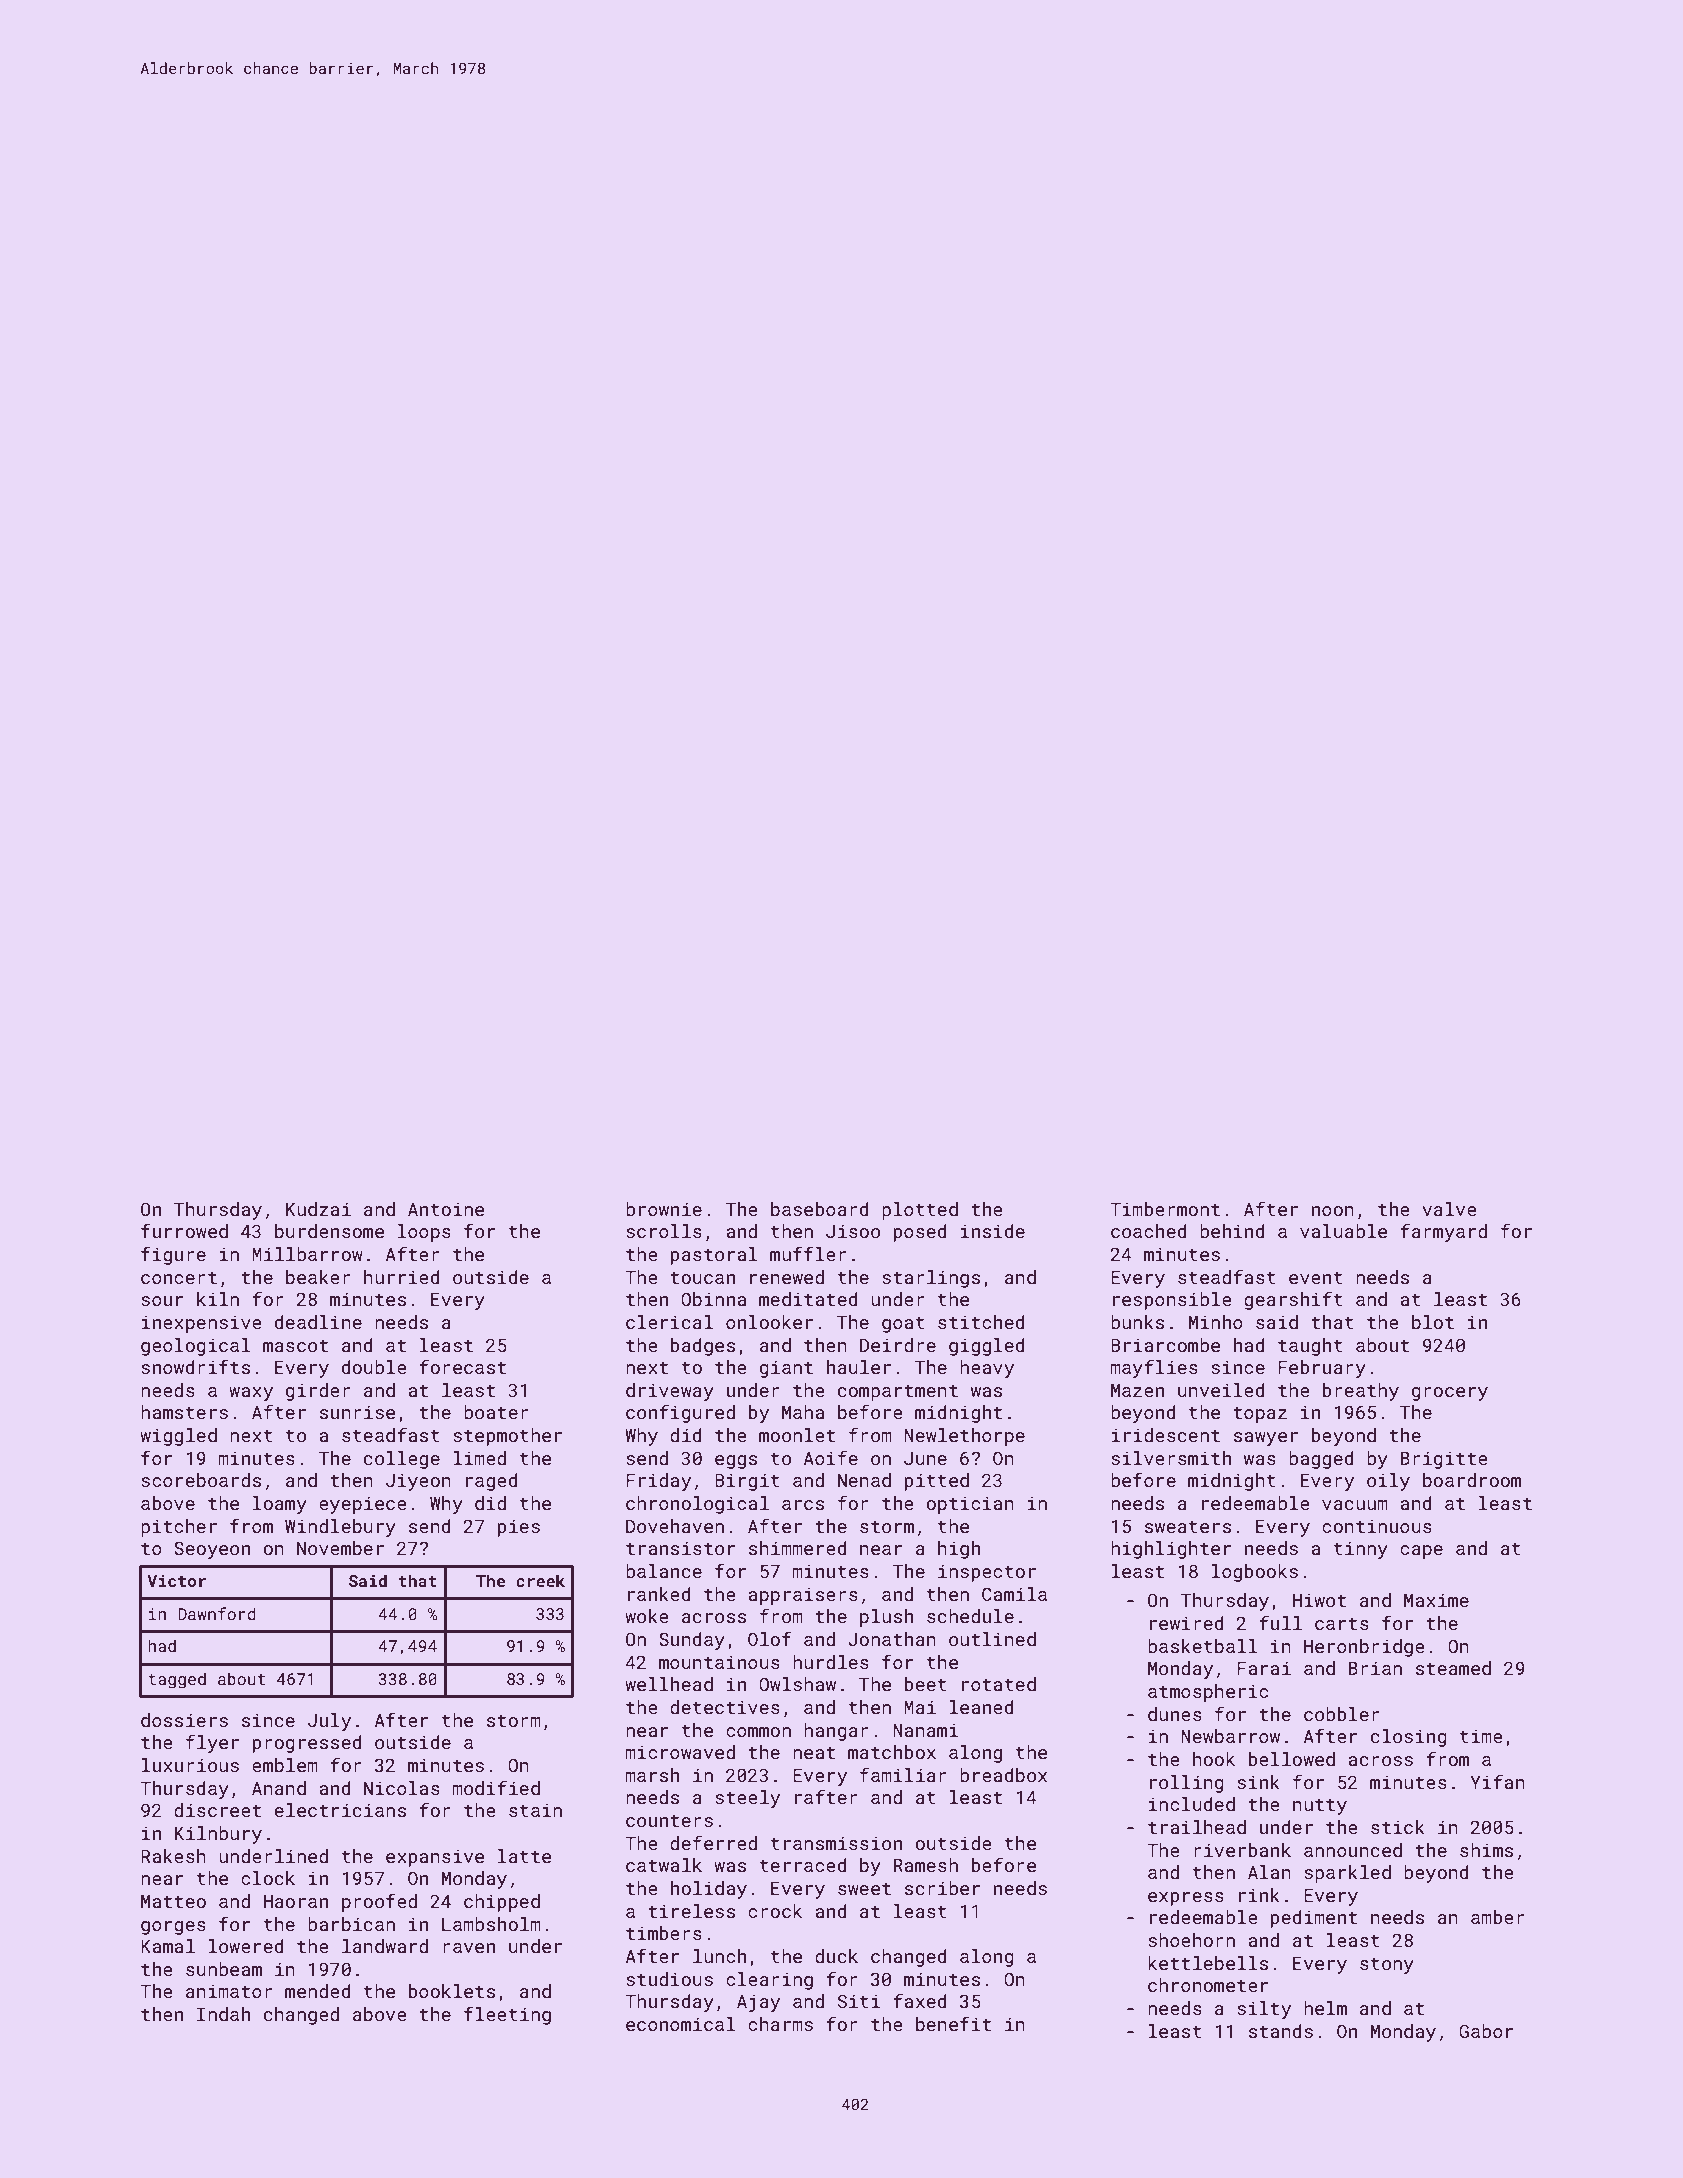 The width and height of the screenshot is (1683, 2178). I want to click on moonlet, so click(797, 1435).
